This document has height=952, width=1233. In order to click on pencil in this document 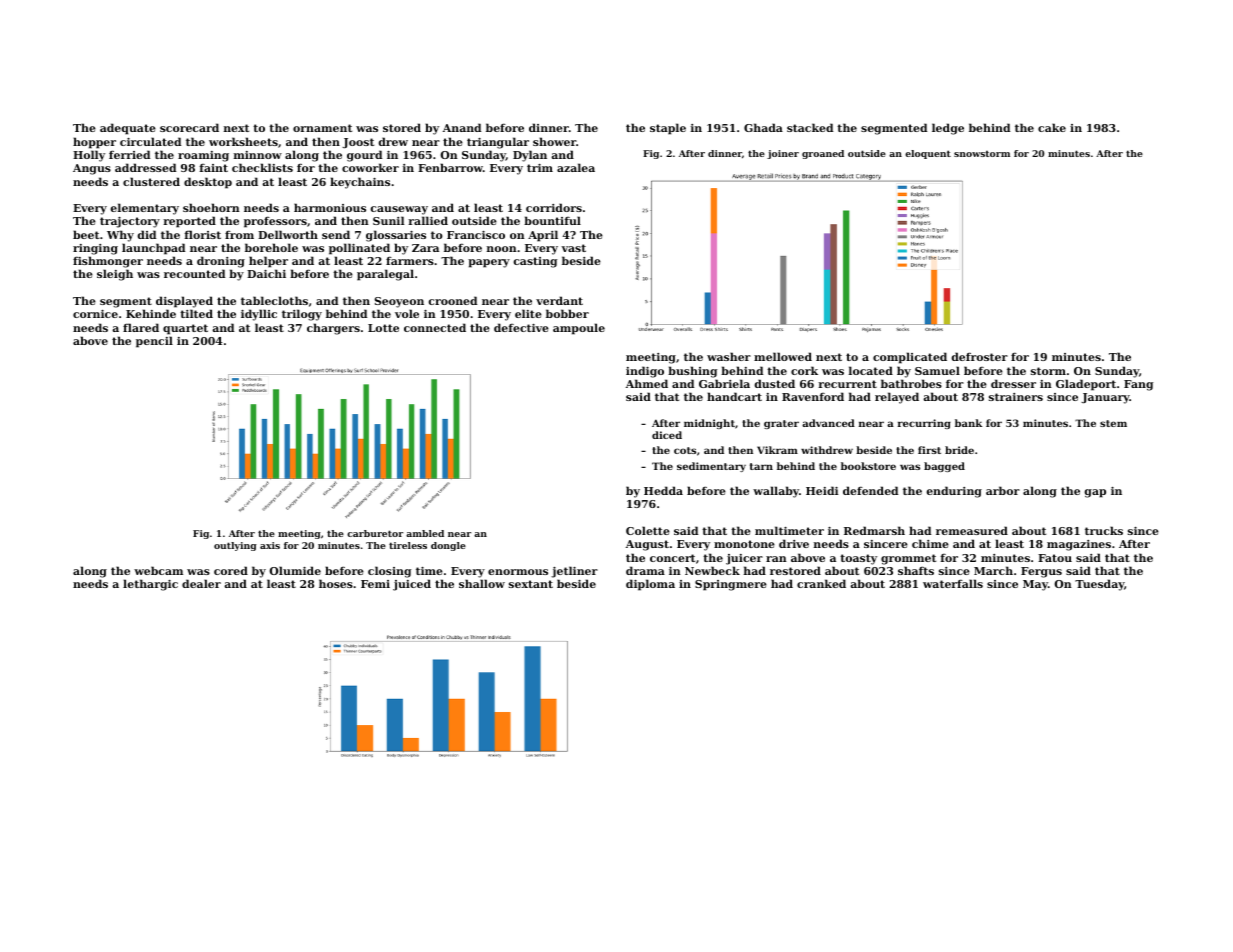, I will do `click(154, 342)`.
